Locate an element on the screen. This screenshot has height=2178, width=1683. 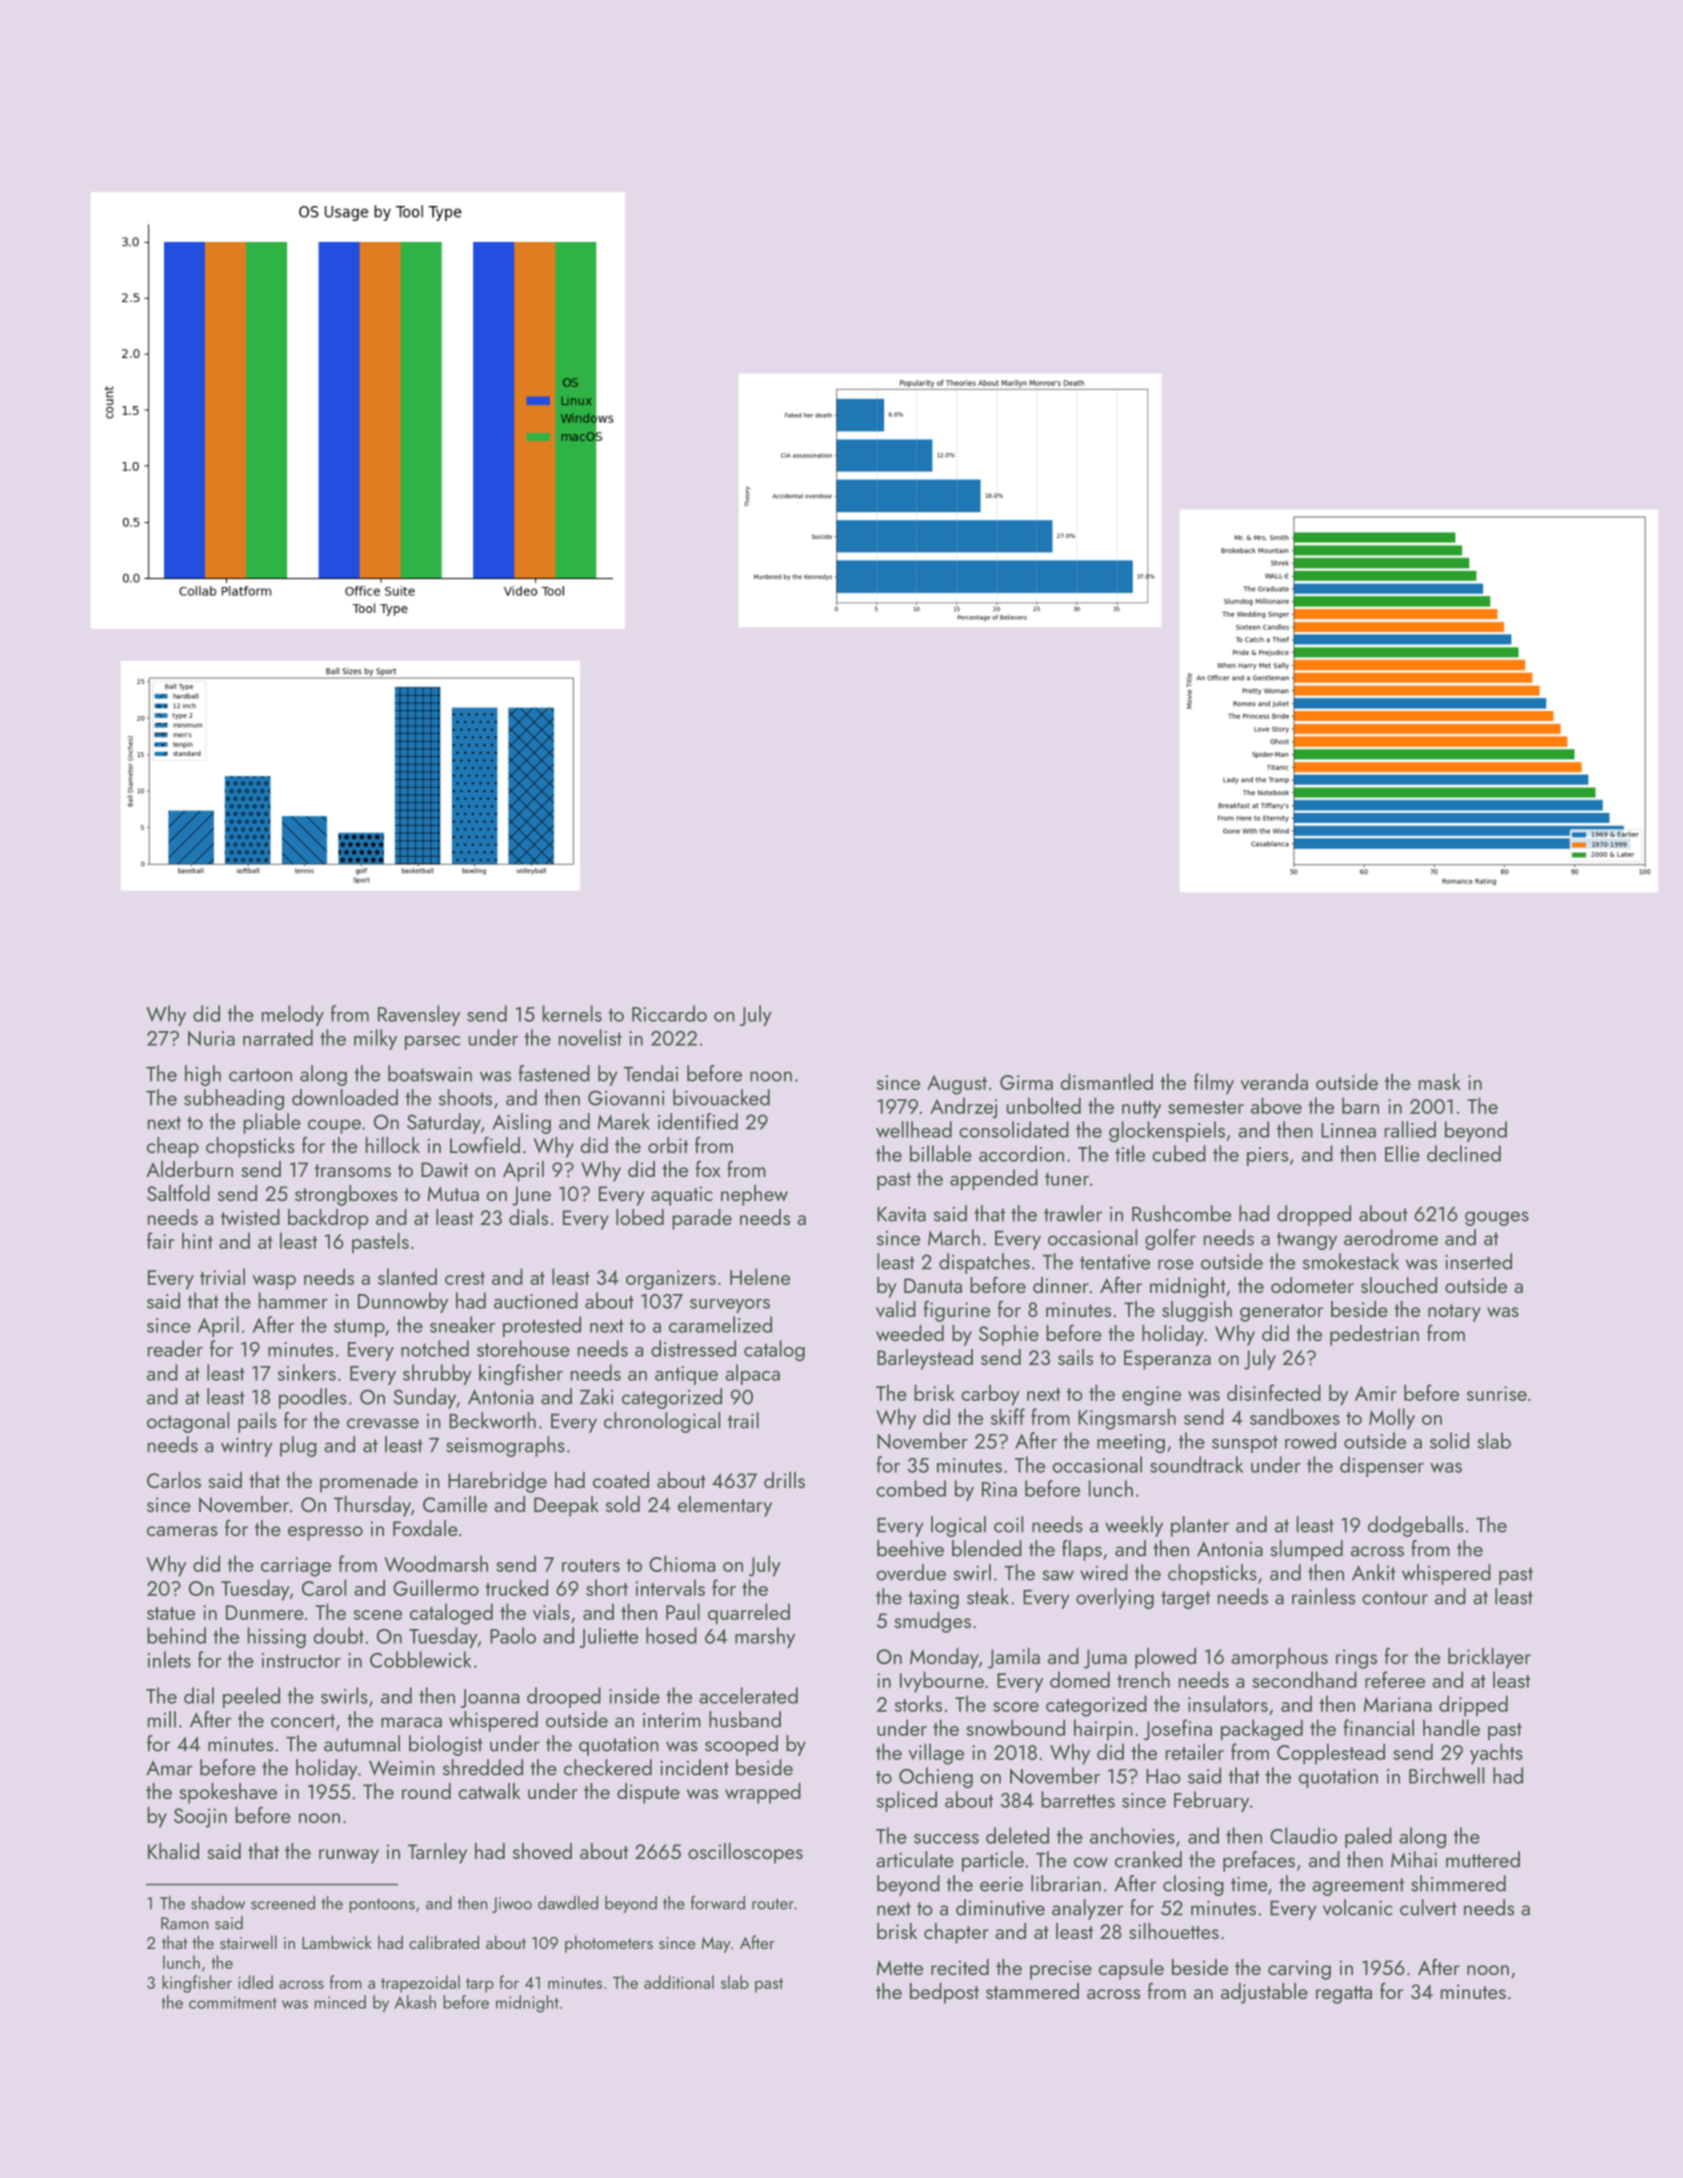
inserted is located at coordinates (1478, 1261).
